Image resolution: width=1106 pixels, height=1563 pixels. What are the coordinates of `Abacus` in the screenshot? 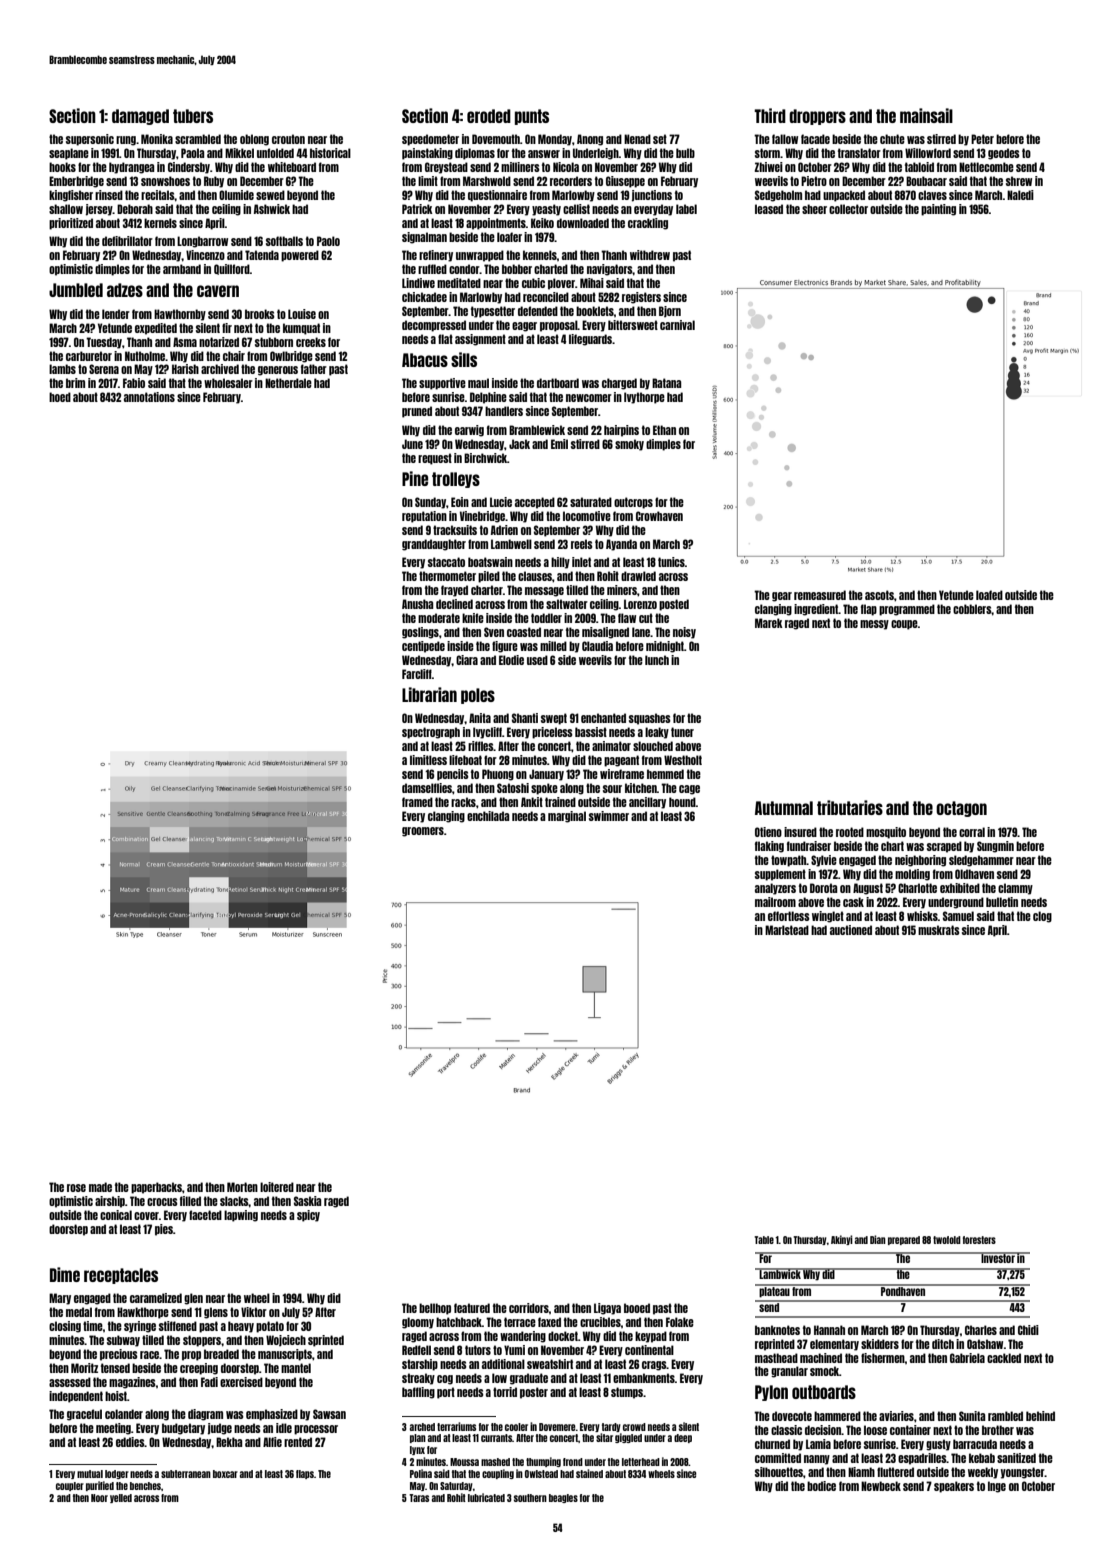 It's located at (425, 360).
